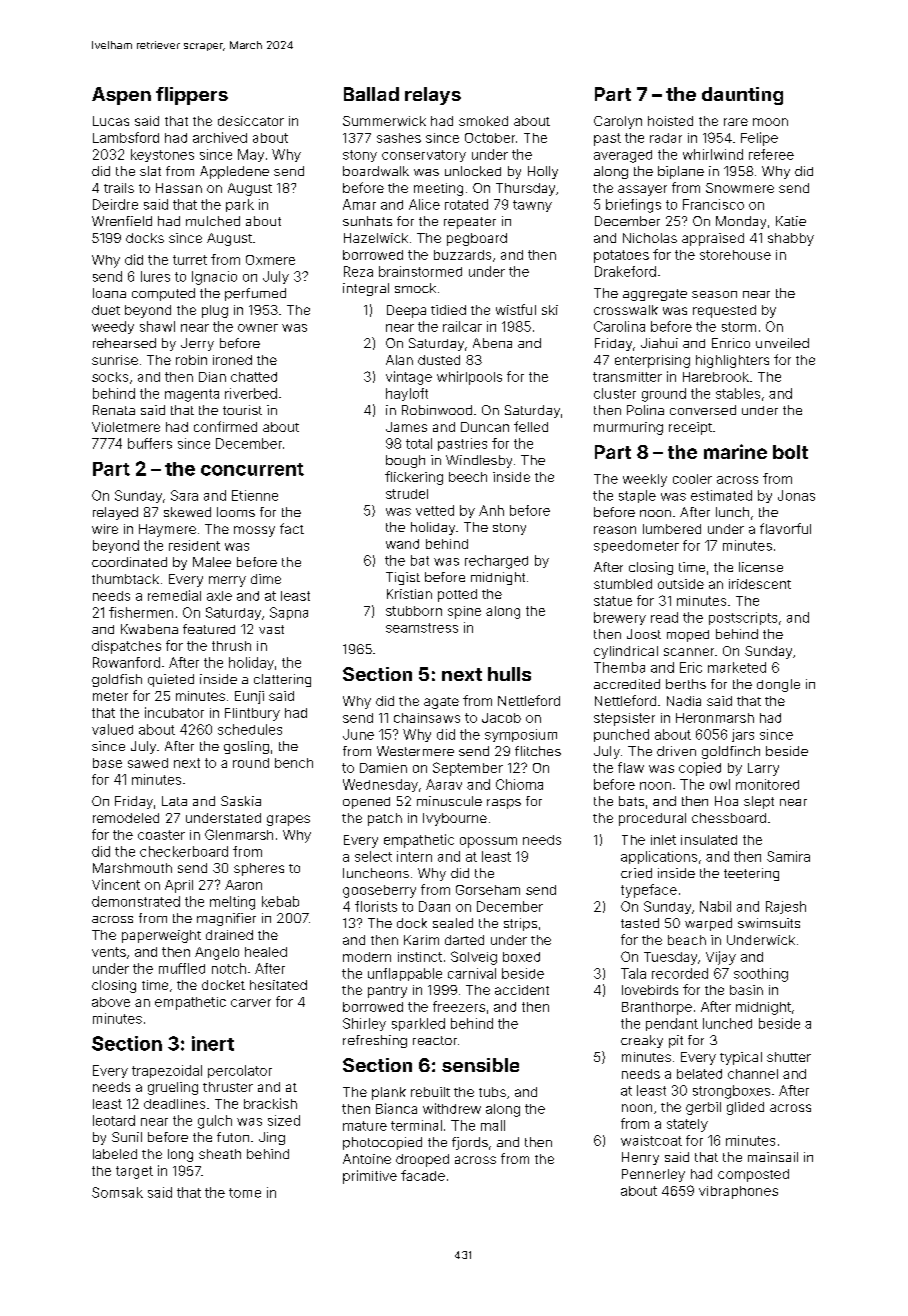 This screenshot has width=908, height=1316. I want to click on relayed, so click(115, 513).
